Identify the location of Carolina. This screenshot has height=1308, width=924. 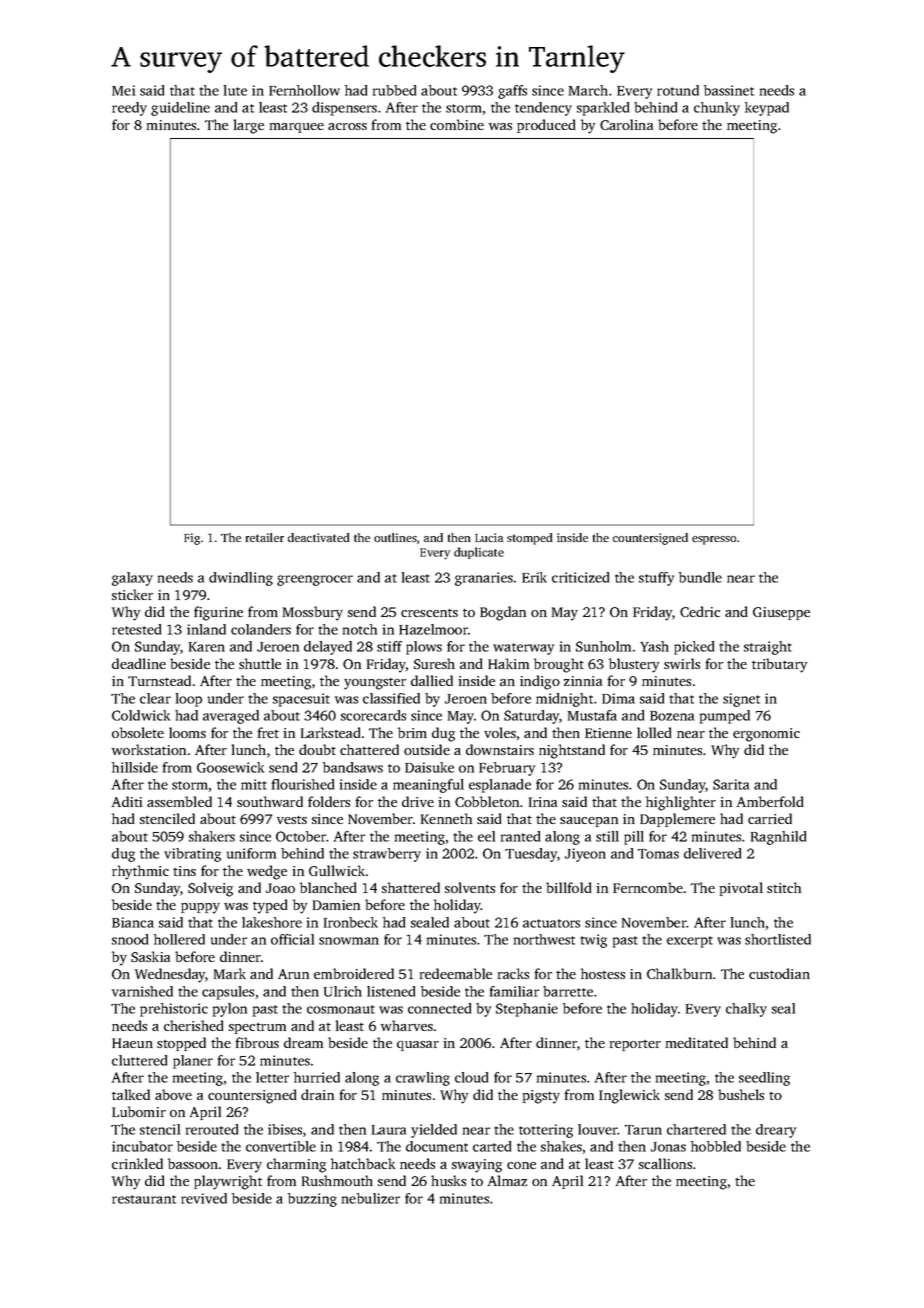
(626, 124).
